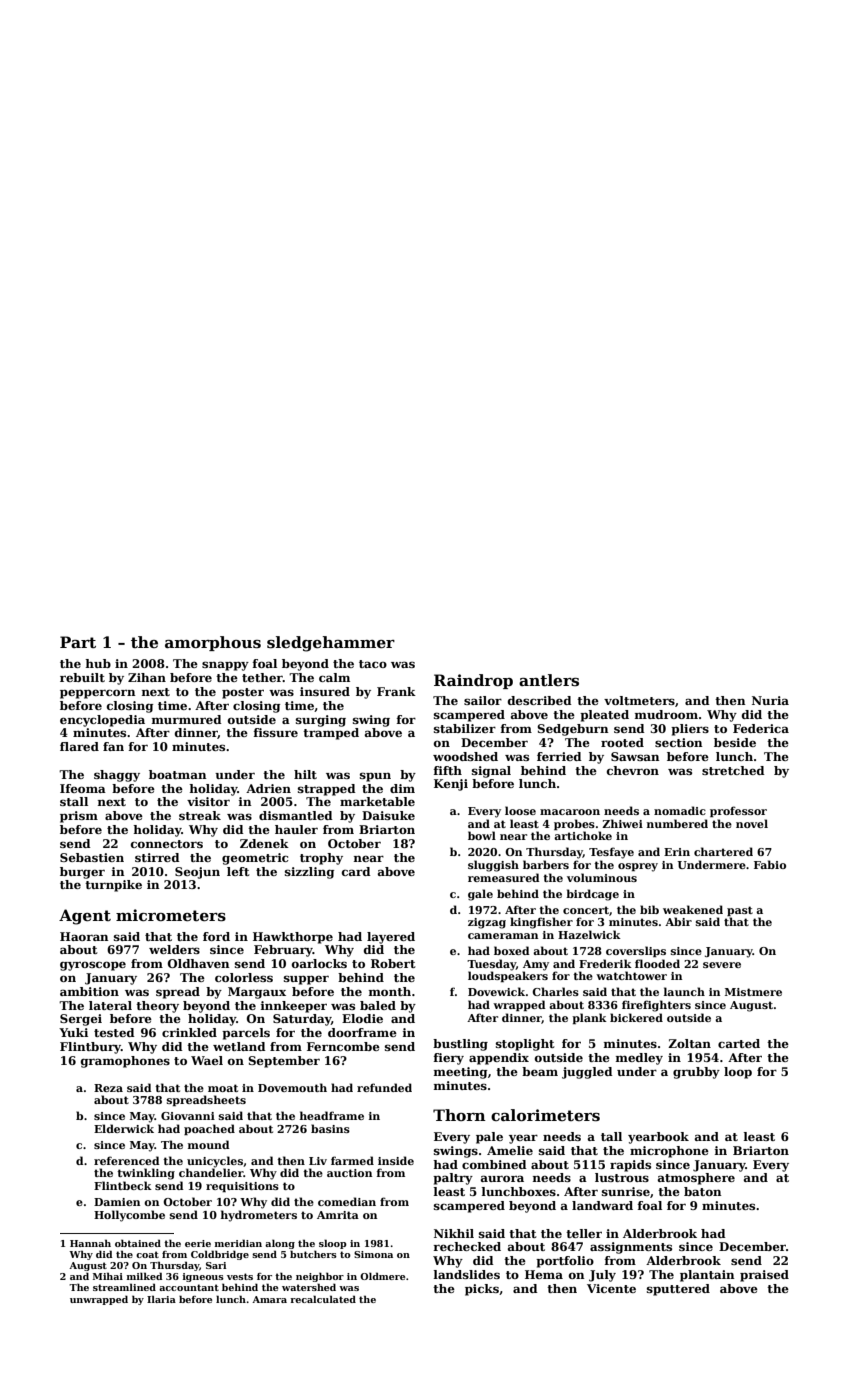 The image size is (849, 1400). Describe the element at coordinates (669, 1152) in the screenshot. I see `microphone` at that location.
